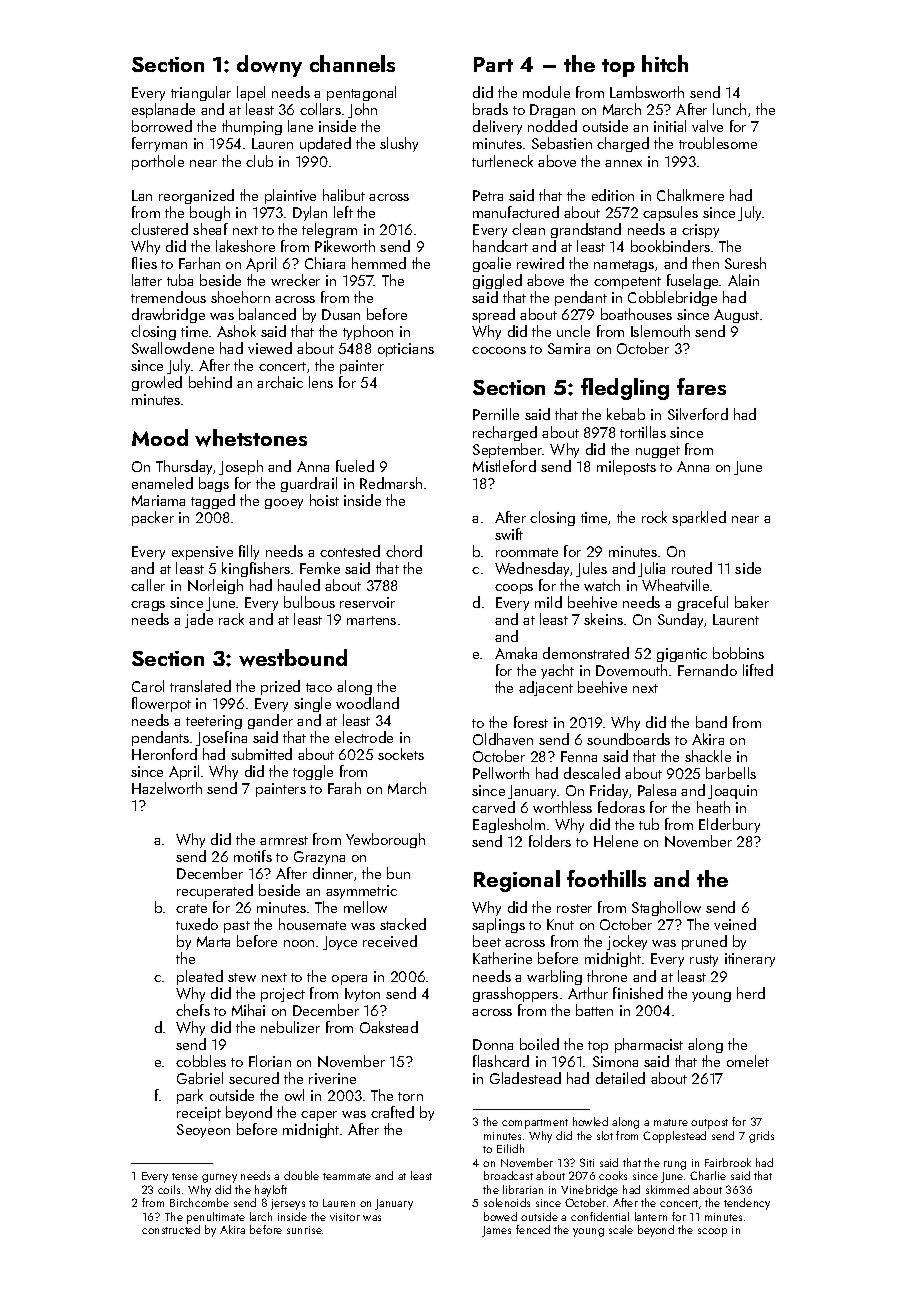 This screenshot has height=1316, width=908. I want to click on Hazelworth, so click(167, 788).
